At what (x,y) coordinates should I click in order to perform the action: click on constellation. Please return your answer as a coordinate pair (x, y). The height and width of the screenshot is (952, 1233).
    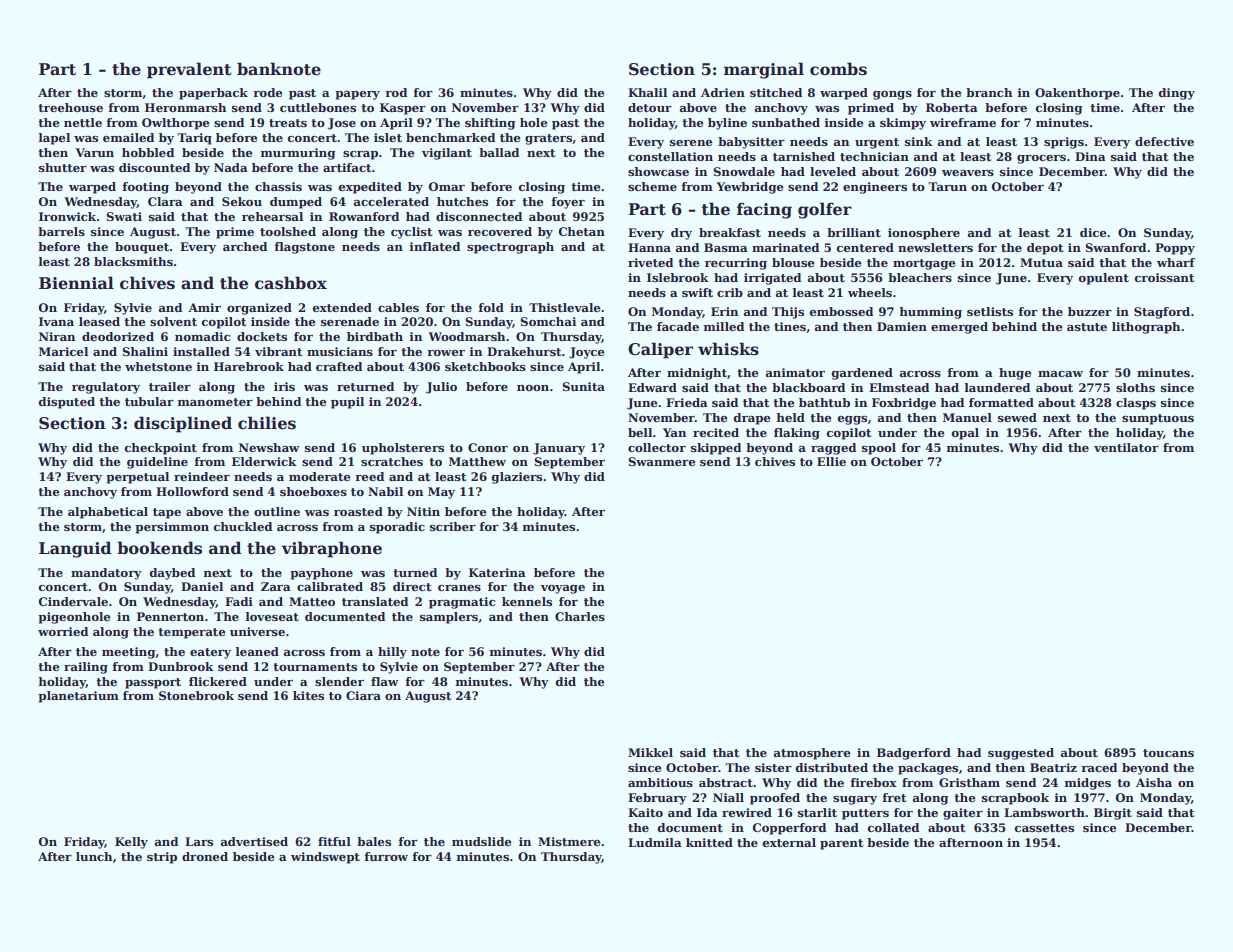
    Looking at the image, I should click on (670, 156).
